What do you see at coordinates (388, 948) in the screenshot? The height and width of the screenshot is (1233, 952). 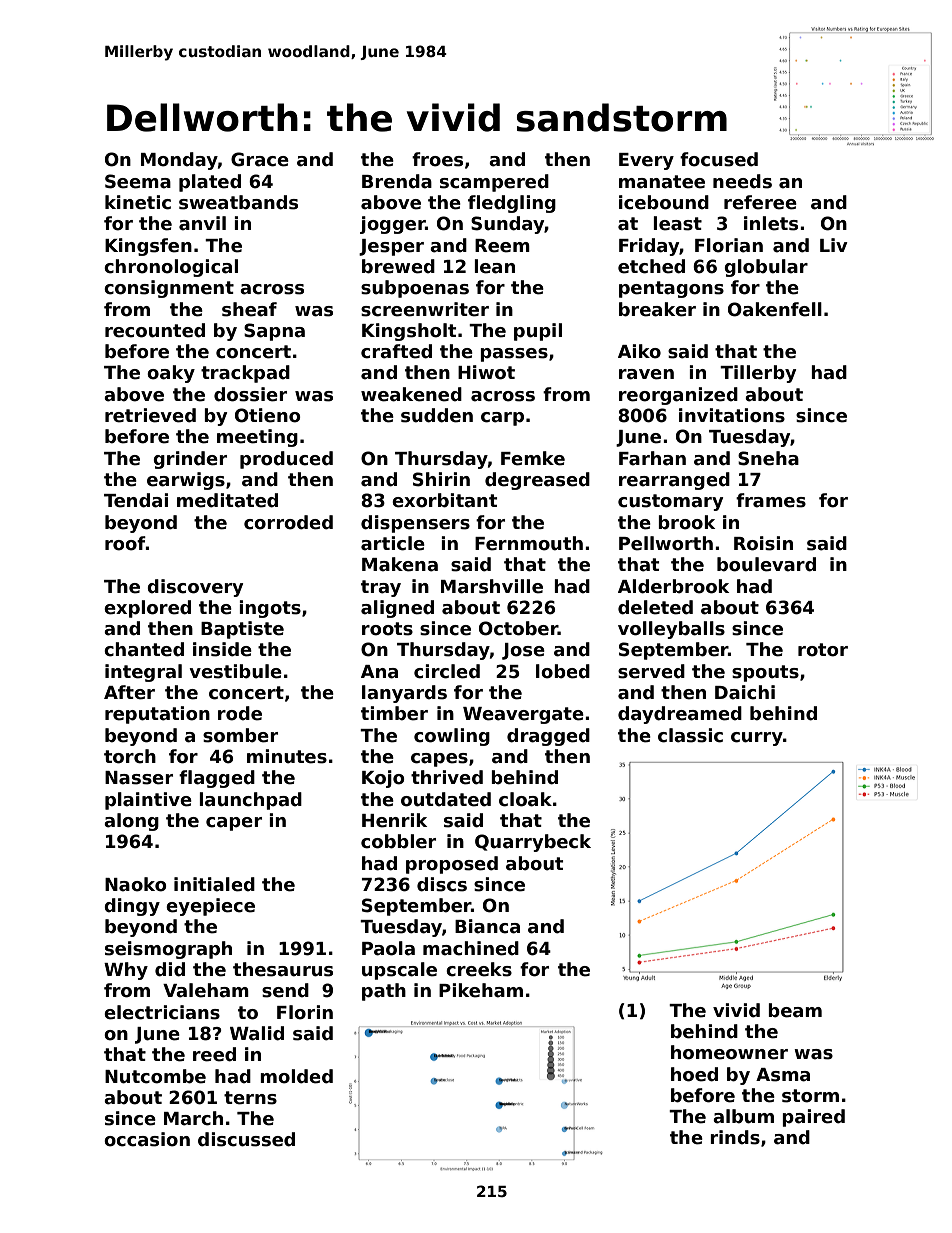 I see `Paola` at bounding box center [388, 948].
